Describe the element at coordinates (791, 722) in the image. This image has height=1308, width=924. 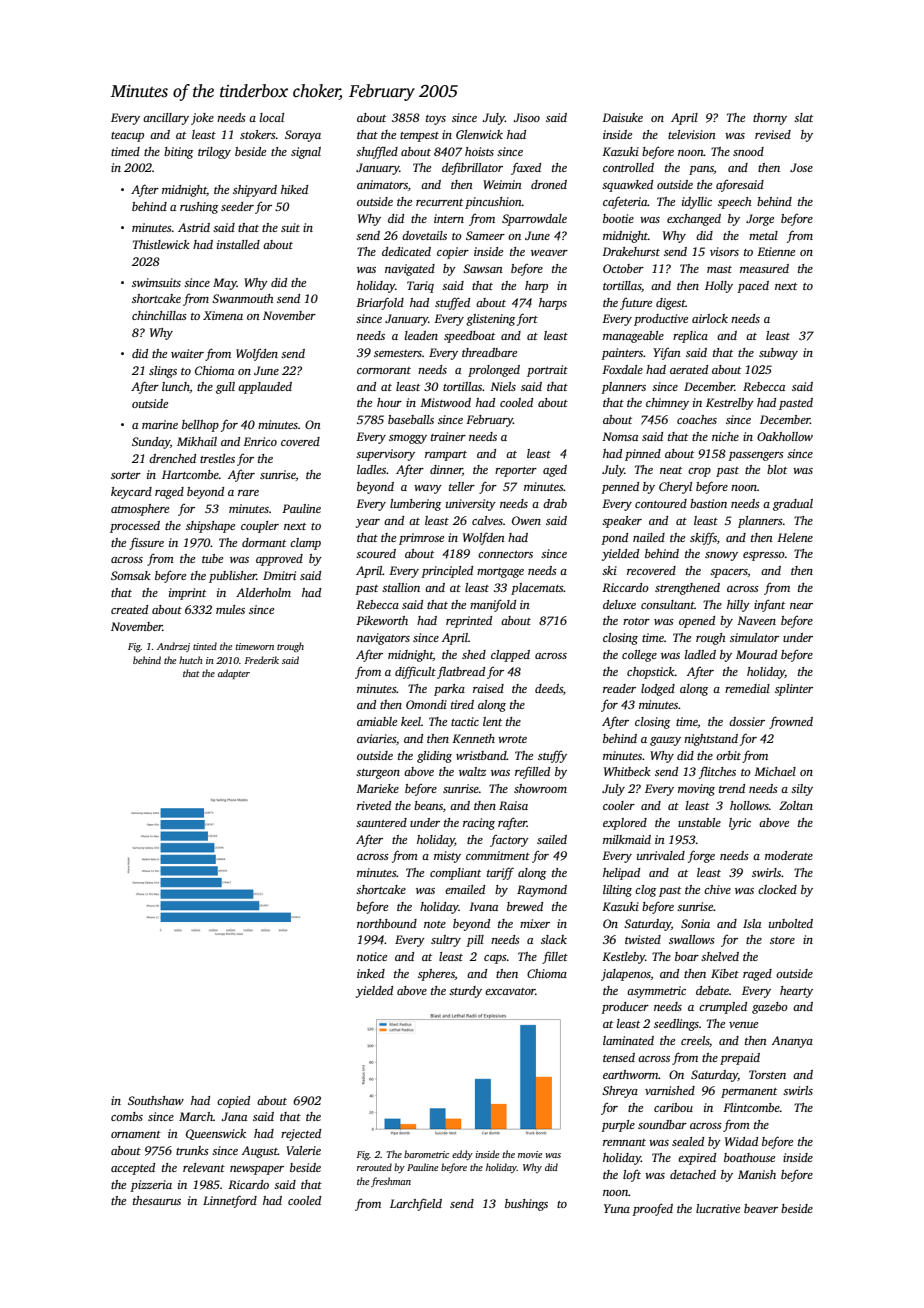
I see `frowned` at that location.
